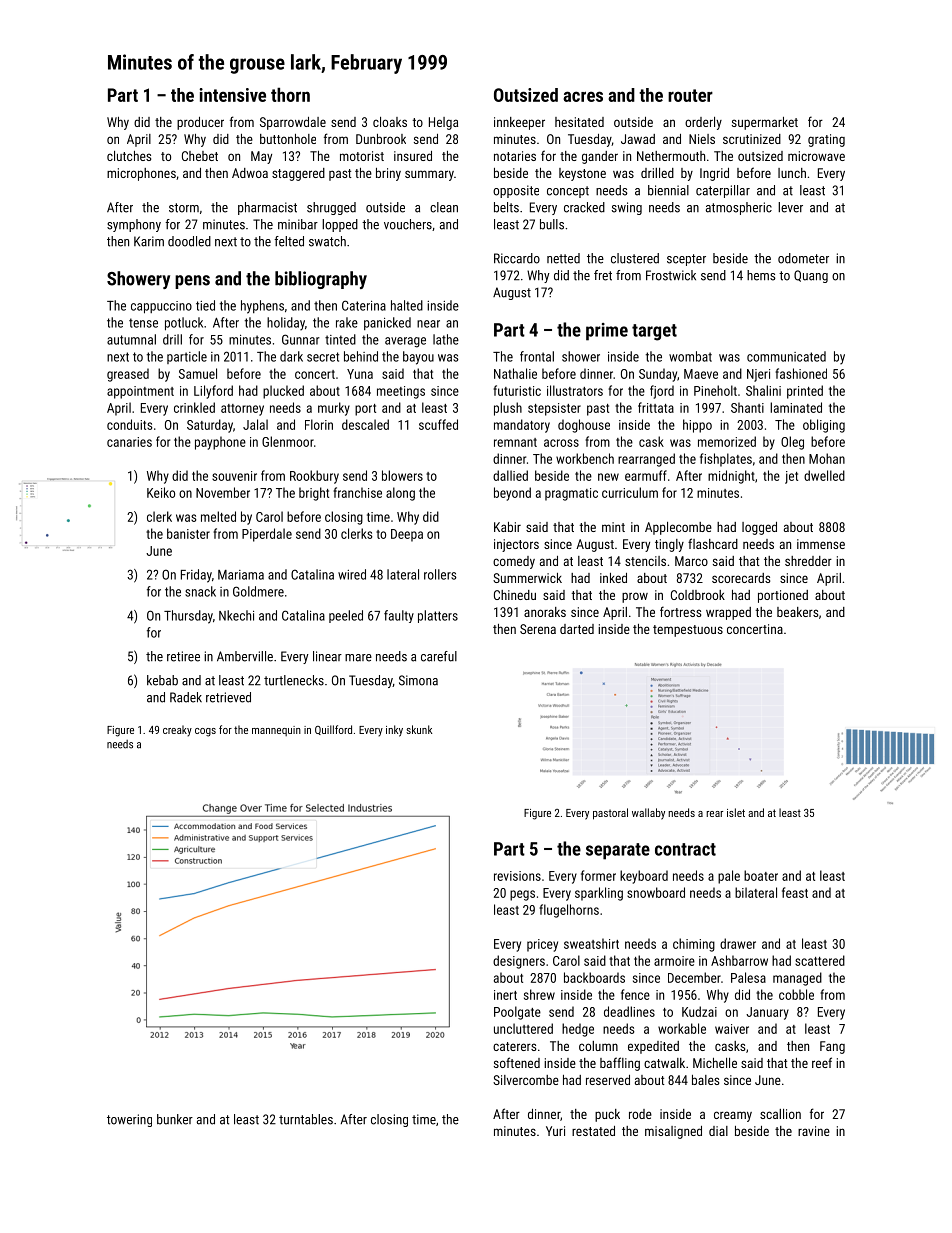  Describe the element at coordinates (390, 122) in the screenshot. I see `cloaks` at that location.
